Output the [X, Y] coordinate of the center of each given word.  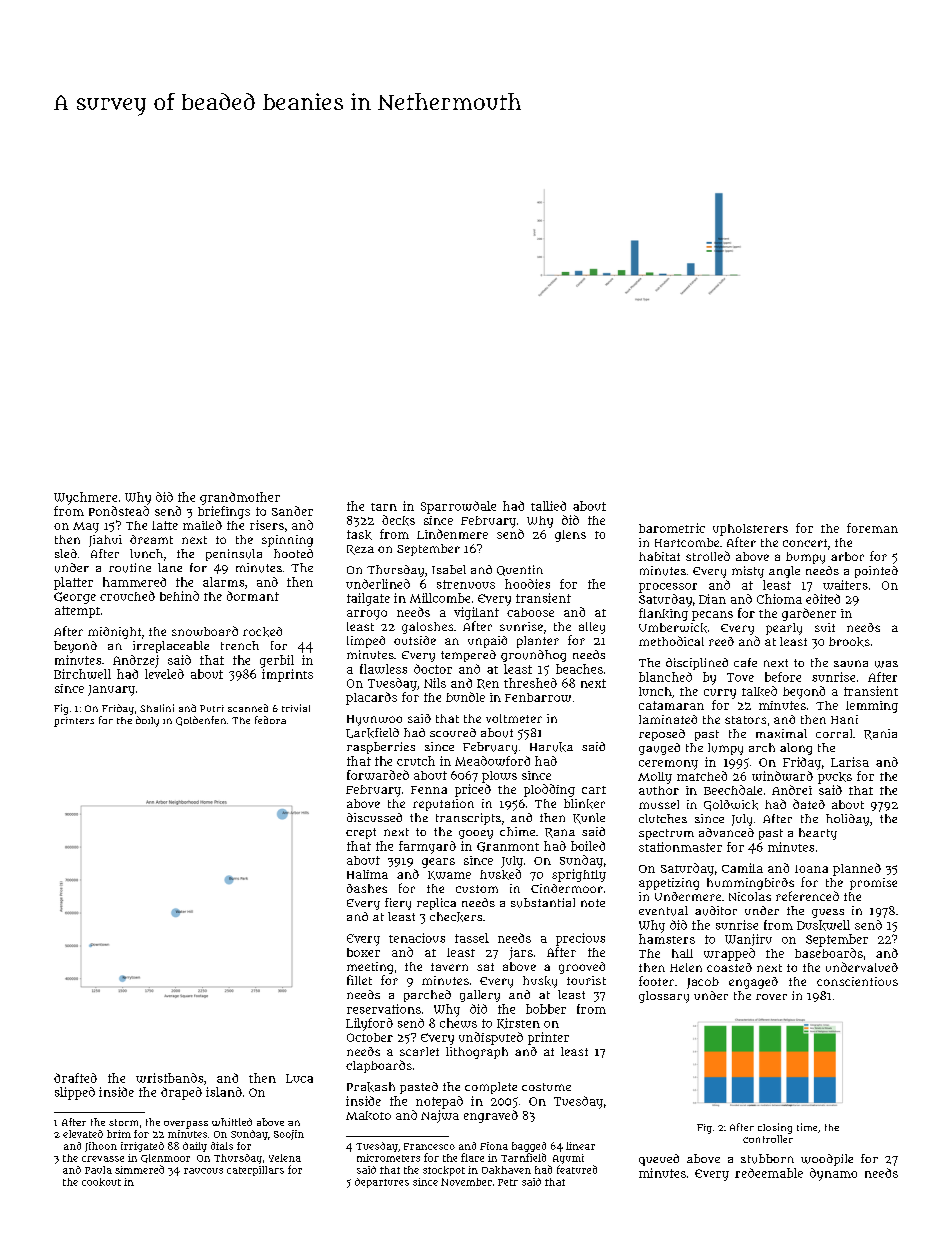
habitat [659, 556]
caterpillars [255, 1171]
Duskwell [823, 925]
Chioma [779, 599]
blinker [584, 804]
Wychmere [85, 498]
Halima [367, 874]
